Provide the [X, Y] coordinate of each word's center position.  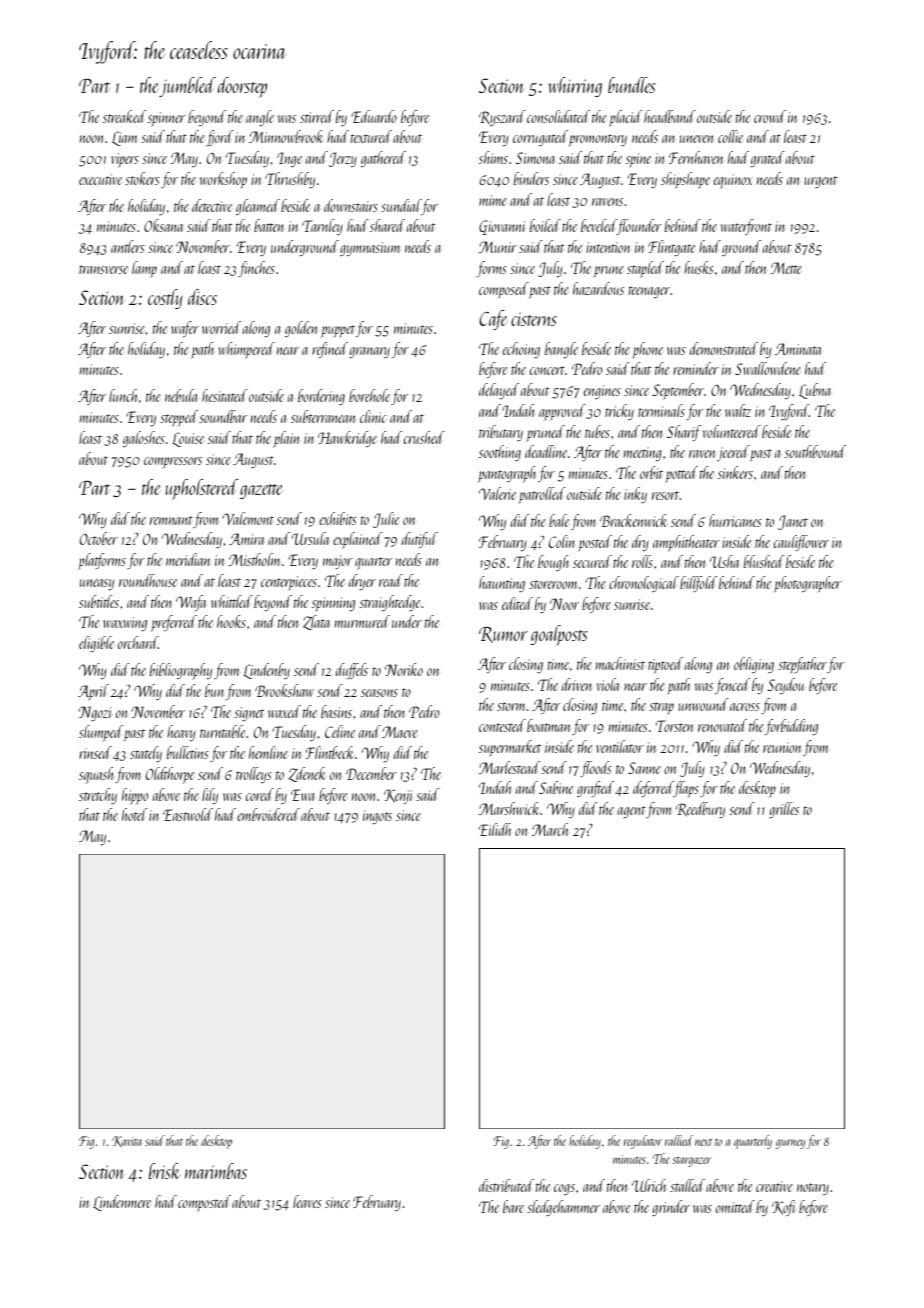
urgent [820, 182]
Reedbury [700, 810]
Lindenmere [122, 1203]
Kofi [784, 1208]
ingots [377, 817]
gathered [383, 159]
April [93, 692]
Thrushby [290, 180]
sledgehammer [563, 1208]
